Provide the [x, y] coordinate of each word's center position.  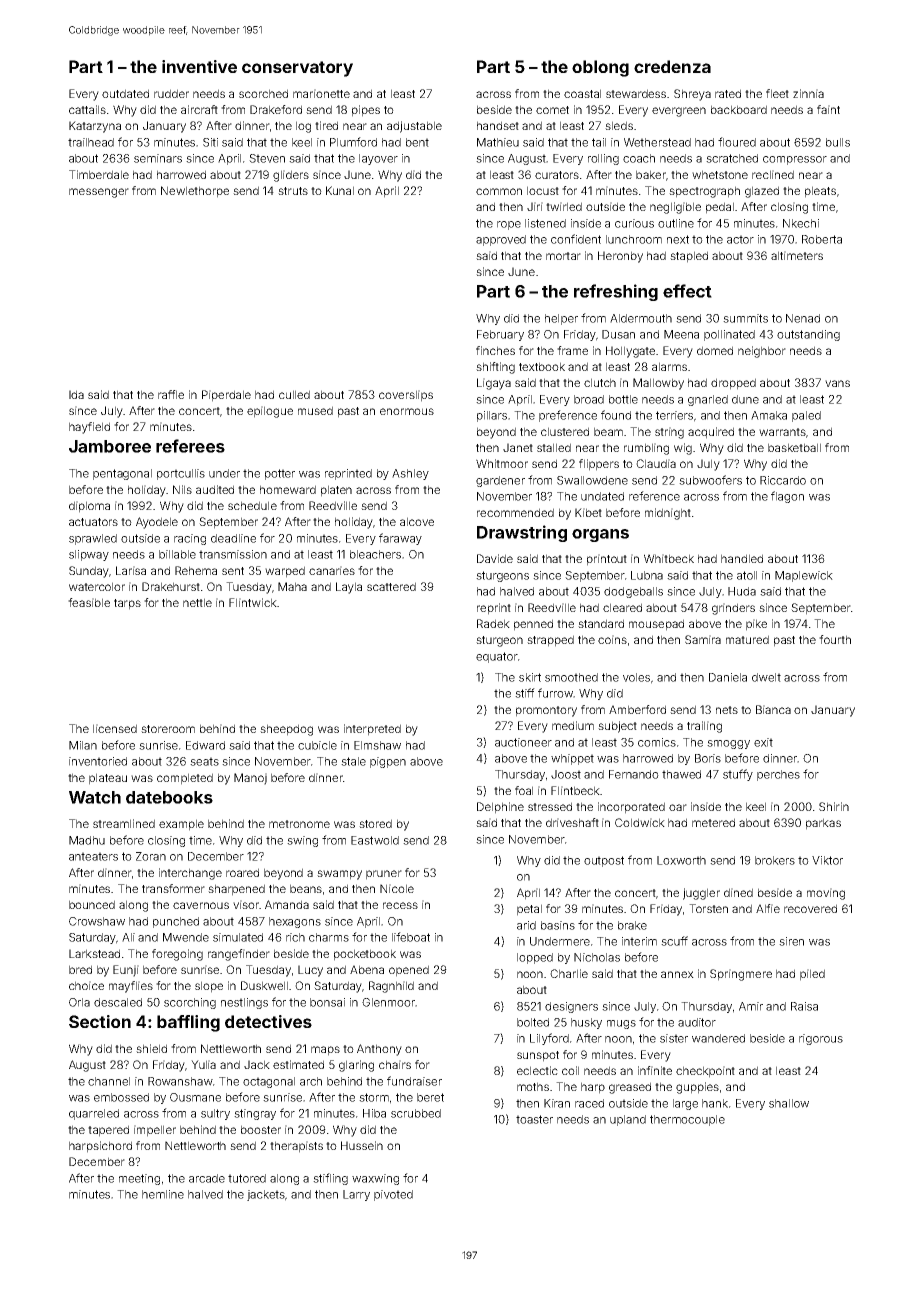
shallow [789, 1103]
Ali [128, 937]
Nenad [803, 318]
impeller [155, 1131]
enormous [407, 411]
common [499, 191]
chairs [395, 1064]
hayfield [89, 428]
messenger [99, 193]
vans [837, 383]
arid [526, 925]
